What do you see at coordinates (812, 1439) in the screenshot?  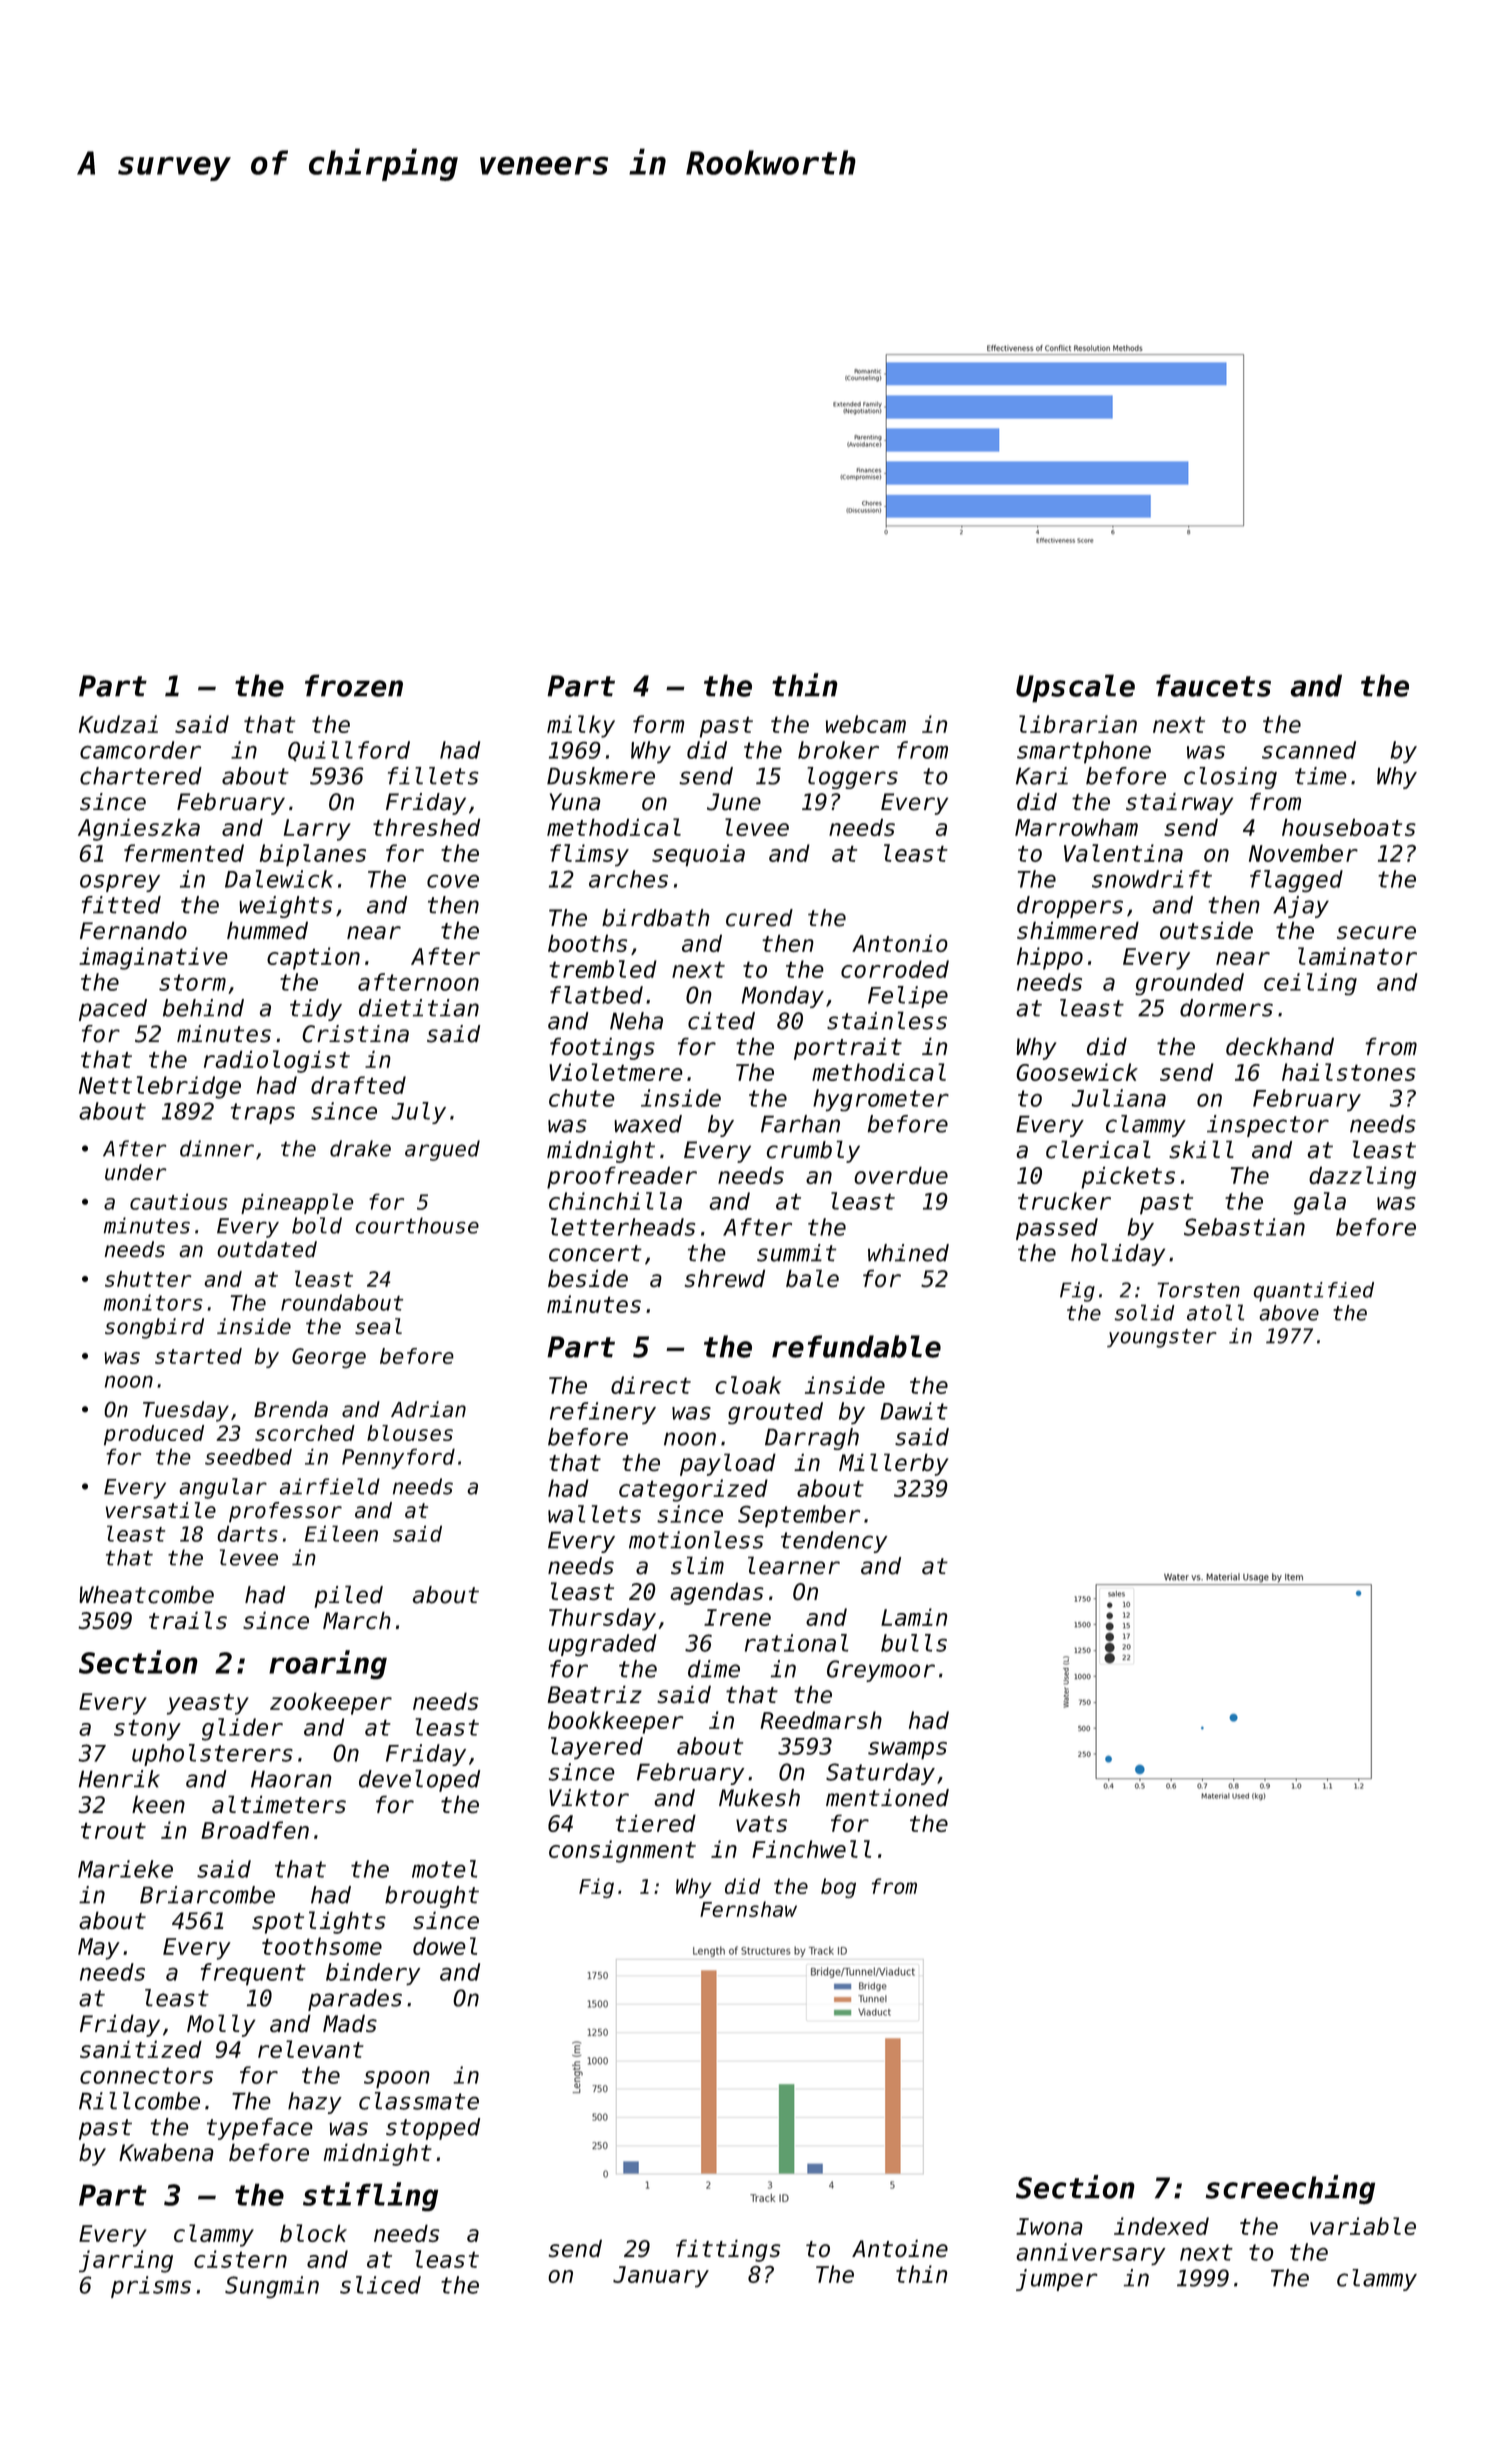 I see `Darragh` at bounding box center [812, 1439].
